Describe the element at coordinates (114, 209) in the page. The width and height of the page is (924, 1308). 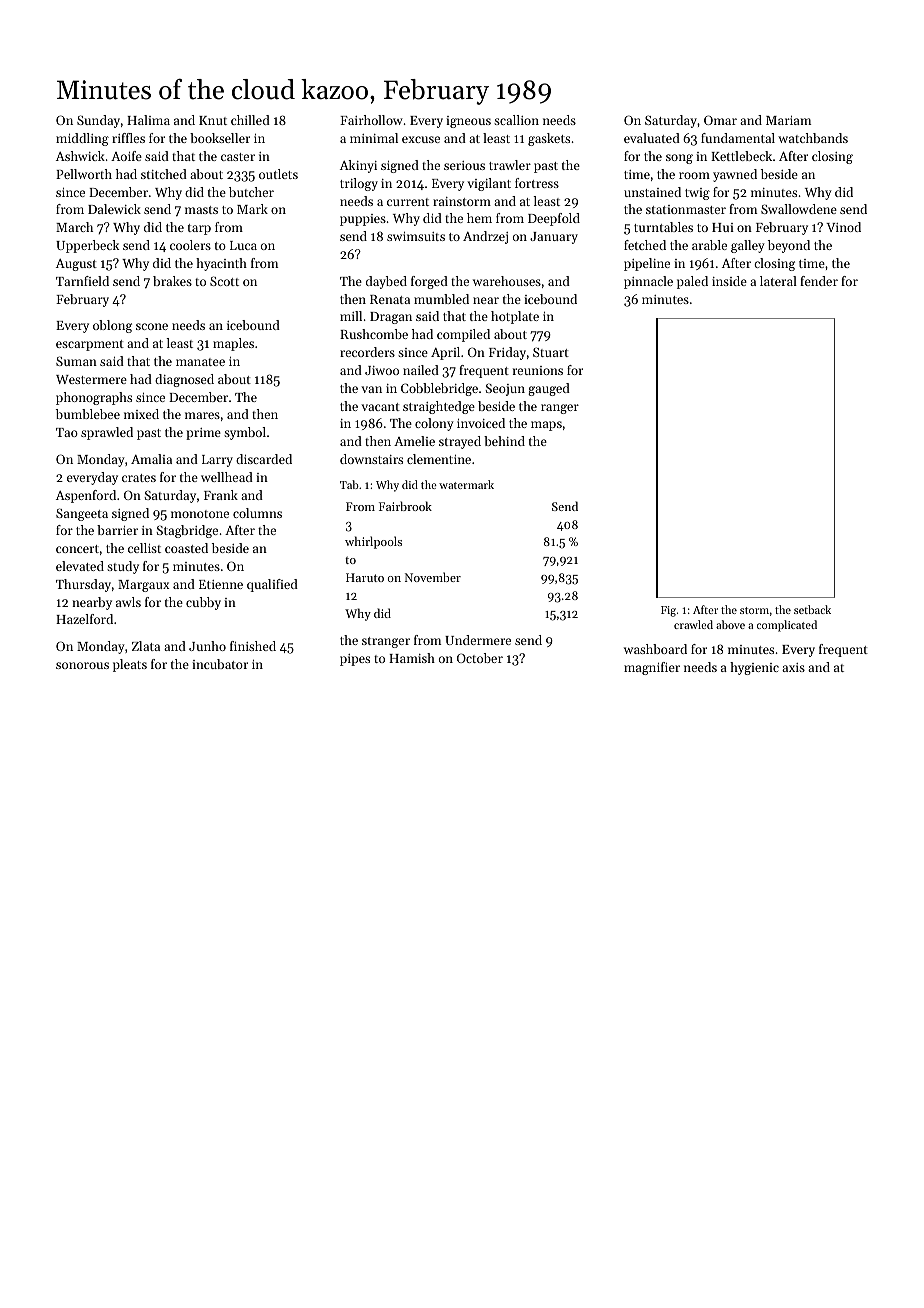
I see `Dalewick` at that location.
